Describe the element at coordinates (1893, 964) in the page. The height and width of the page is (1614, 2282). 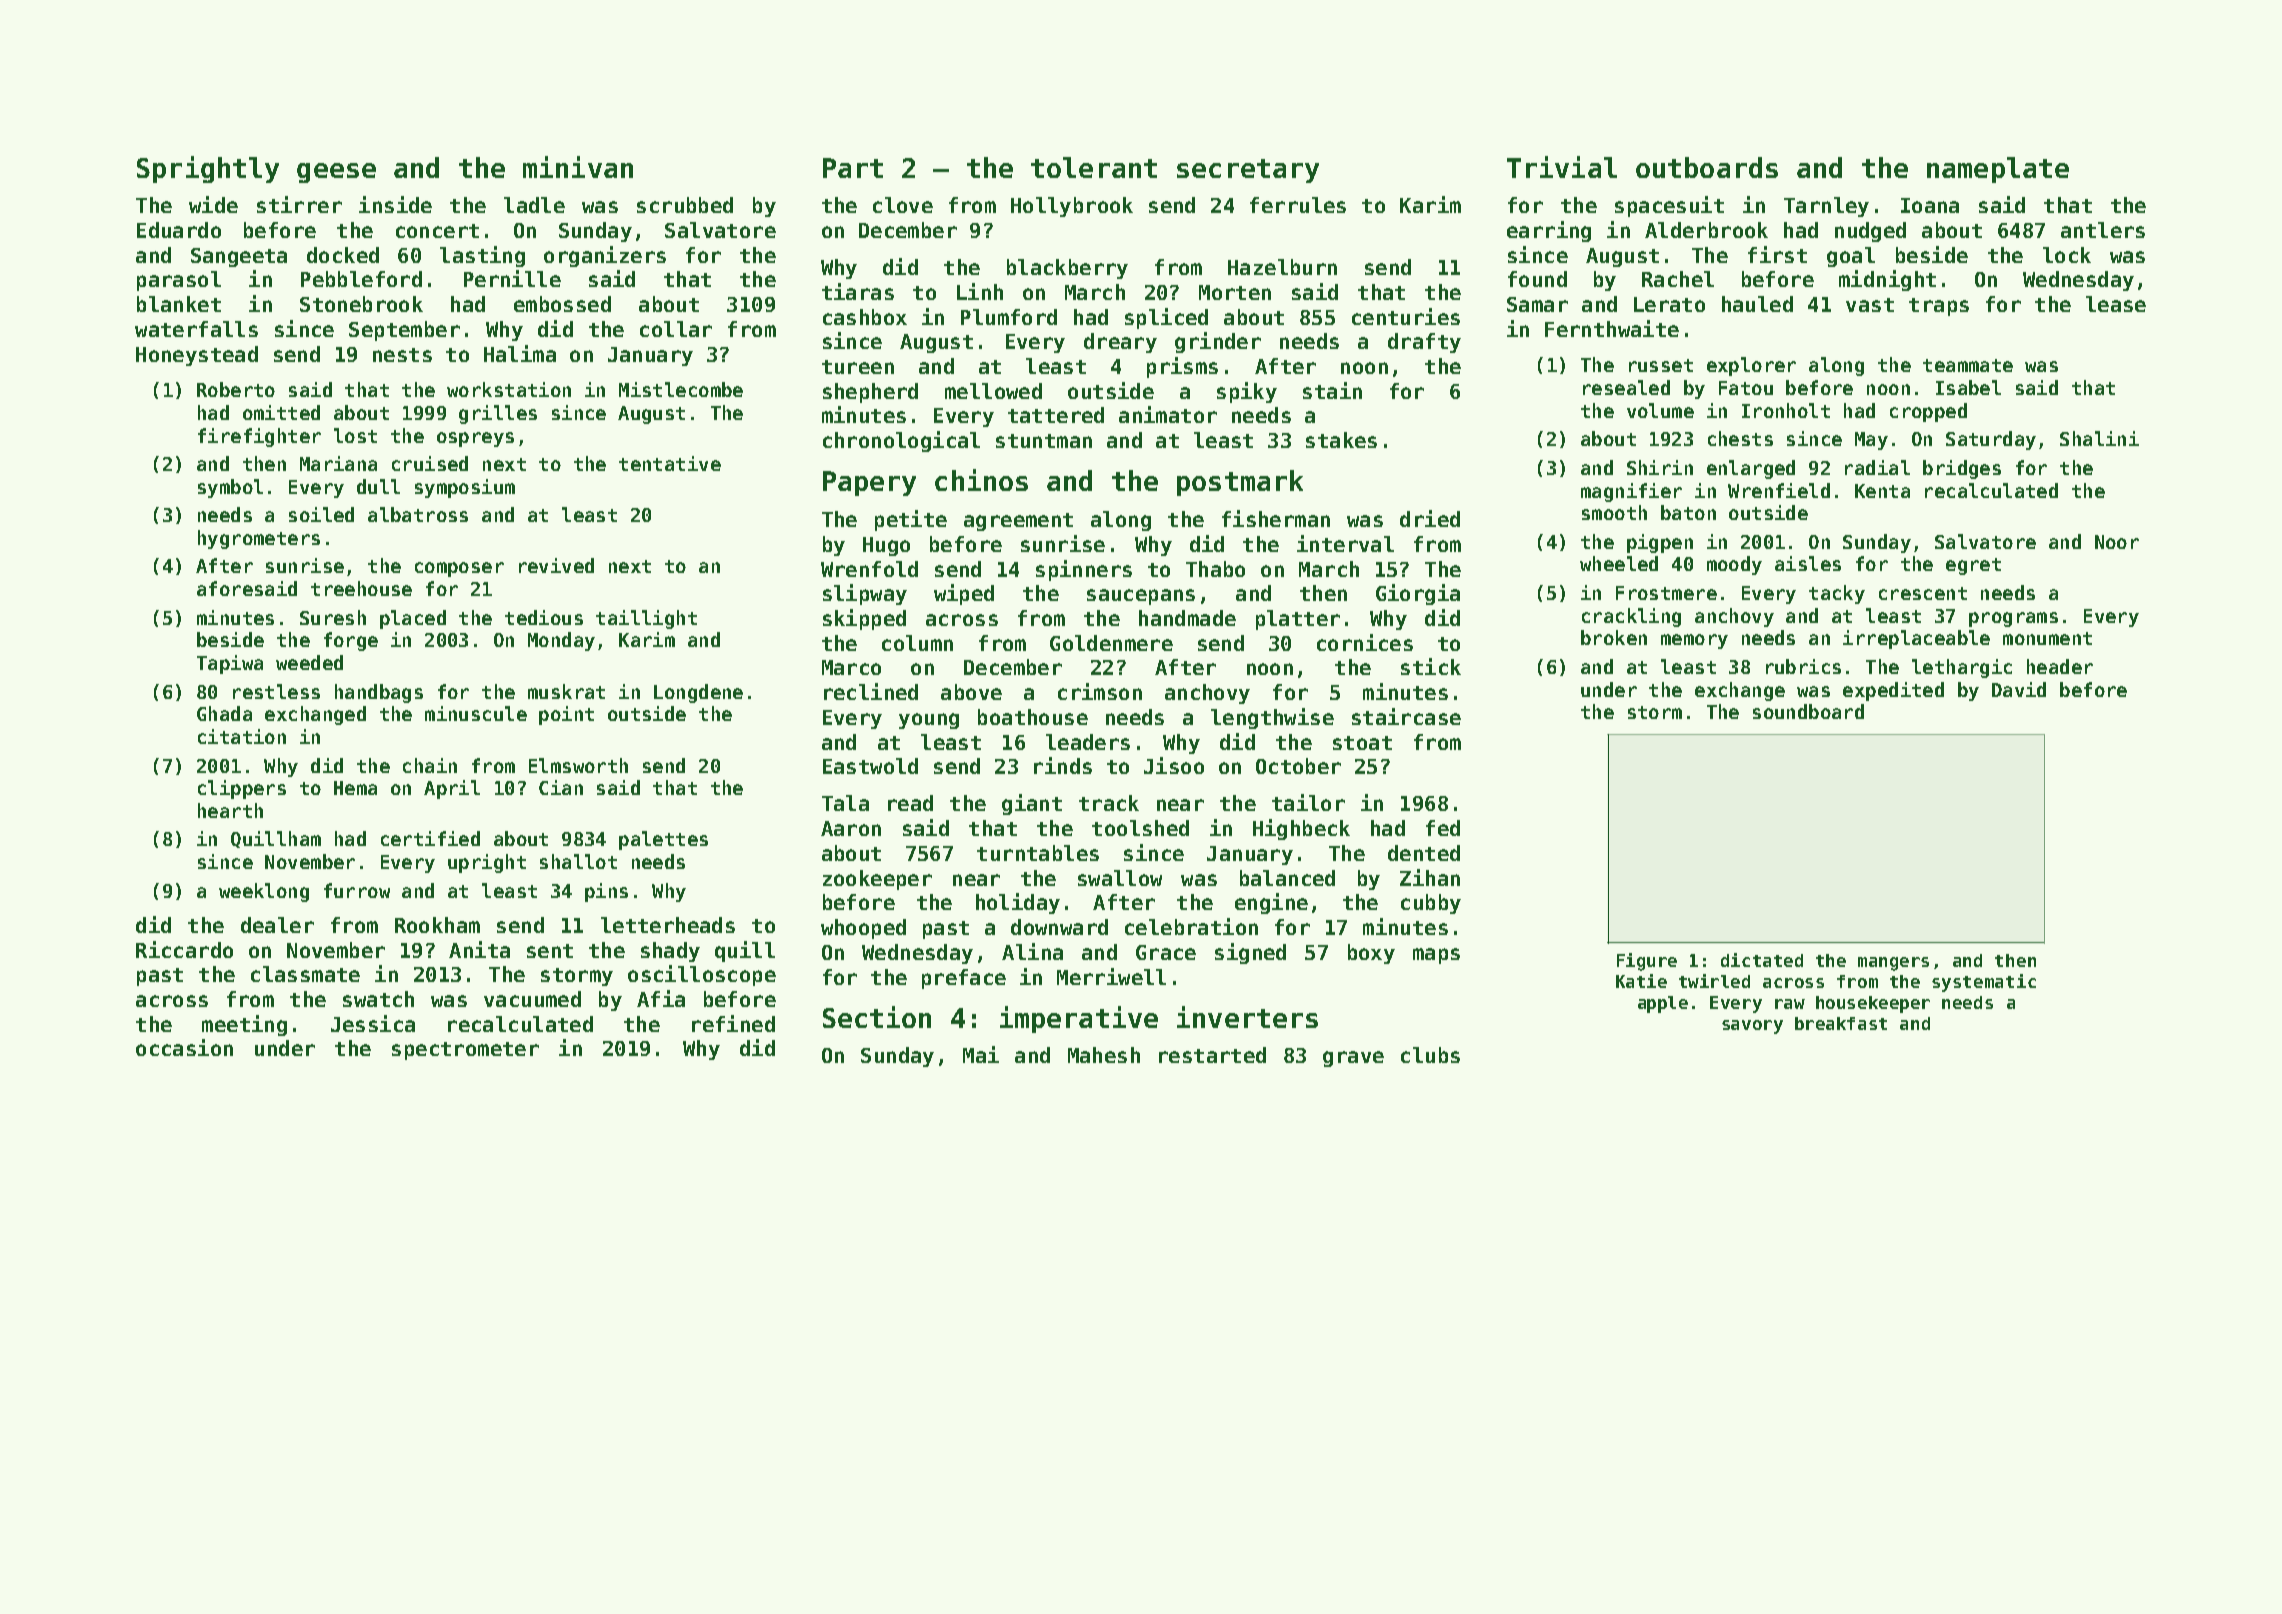
I see `mangers` at that location.
